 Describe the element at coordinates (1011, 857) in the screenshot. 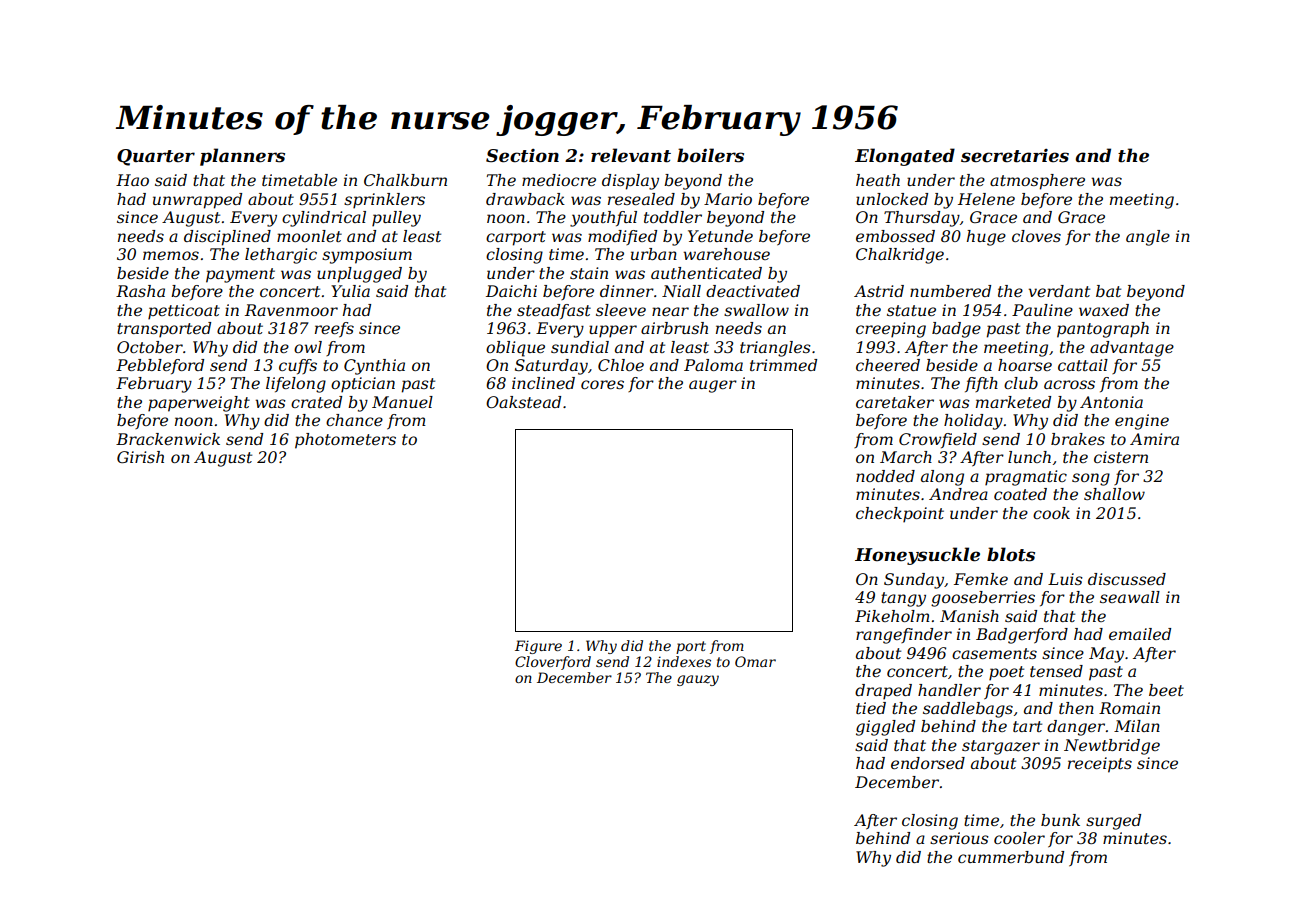

I see `cummerbund` at that location.
